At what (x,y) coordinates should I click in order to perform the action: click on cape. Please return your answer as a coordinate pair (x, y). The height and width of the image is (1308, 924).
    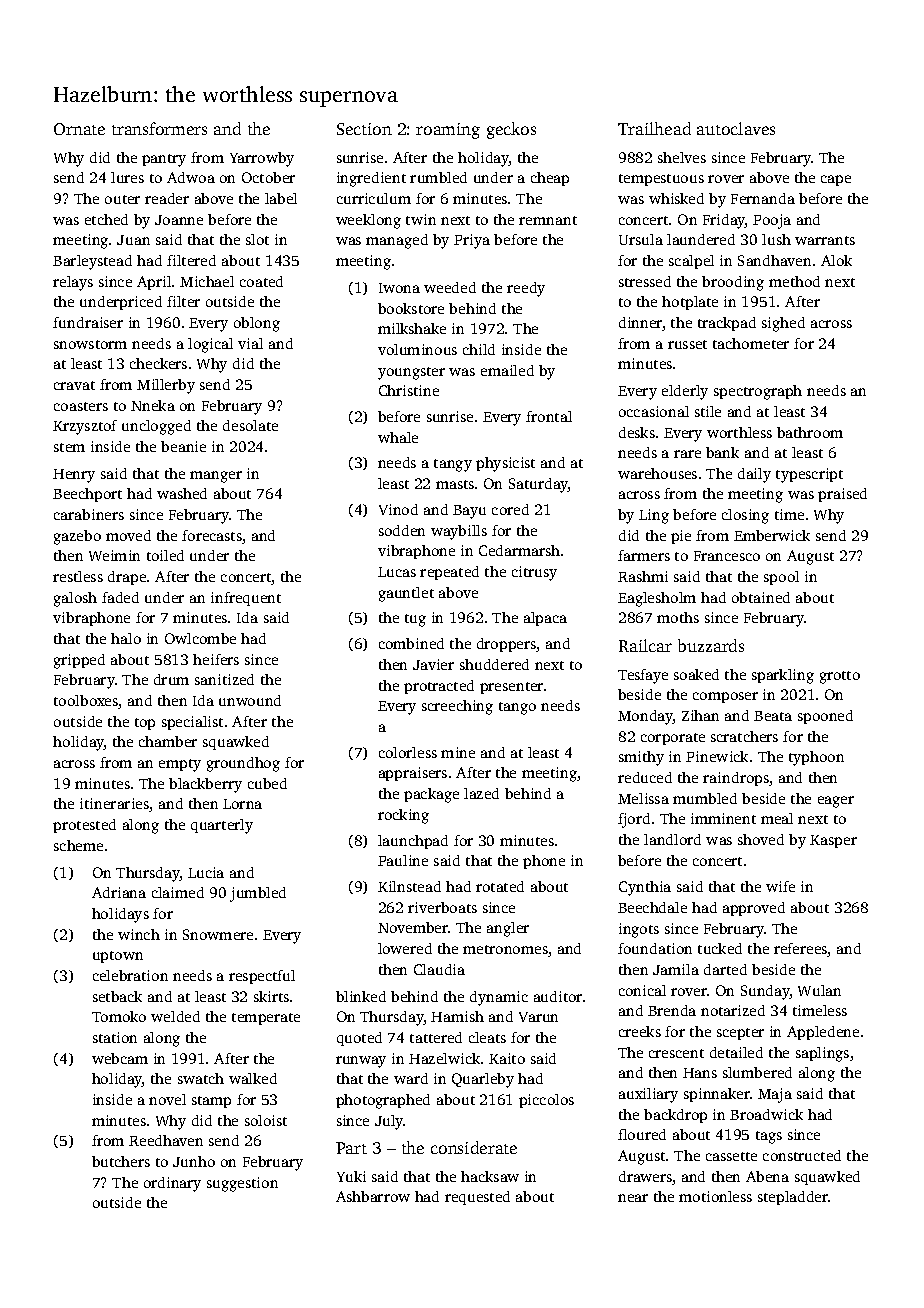
    Looking at the image, I should click on (836, 180).
